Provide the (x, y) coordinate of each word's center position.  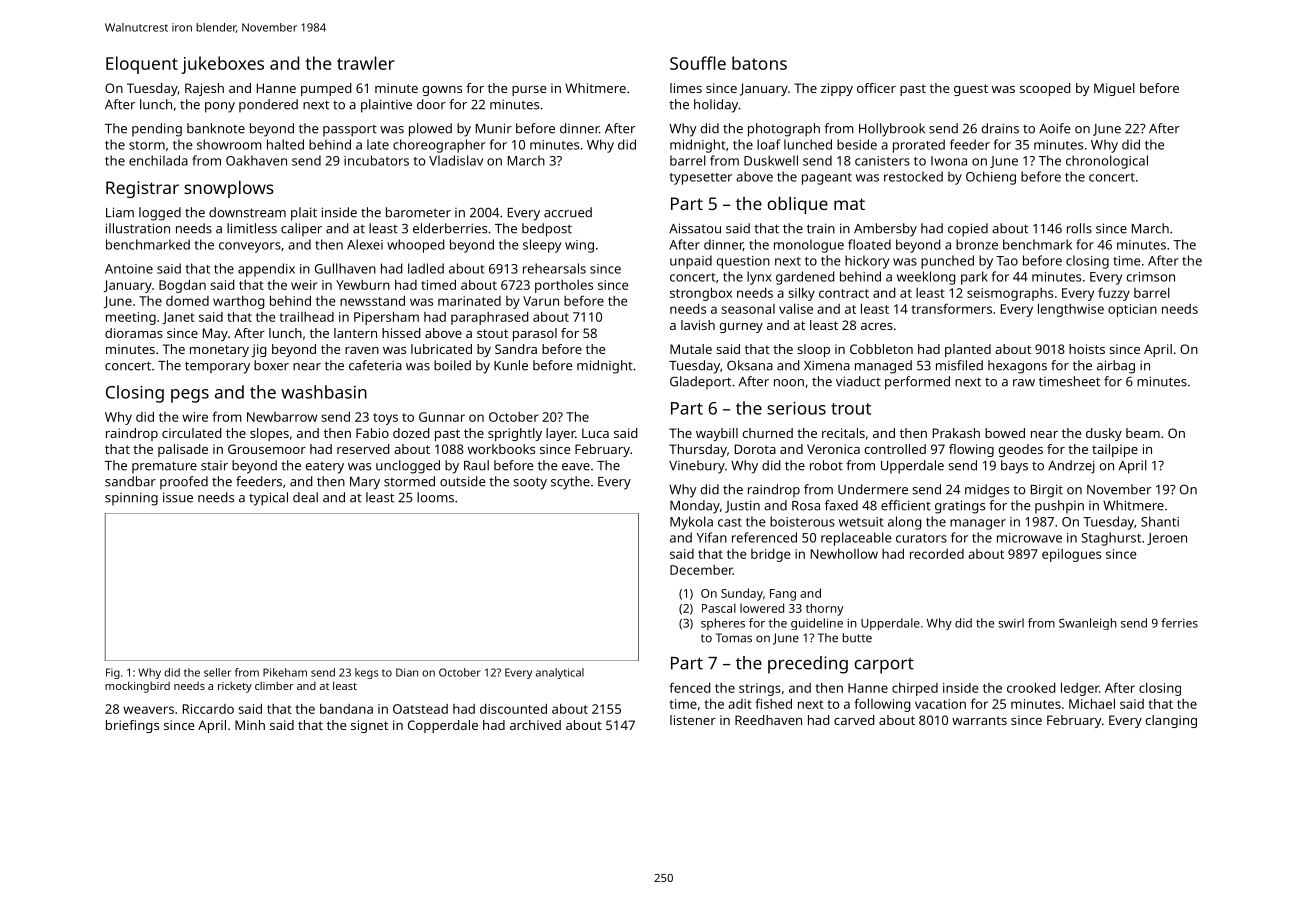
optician (1132, 310)
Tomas (734, 638)
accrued (568, 212)
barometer (418, 212)
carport (884, 666)
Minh (250, 725)
